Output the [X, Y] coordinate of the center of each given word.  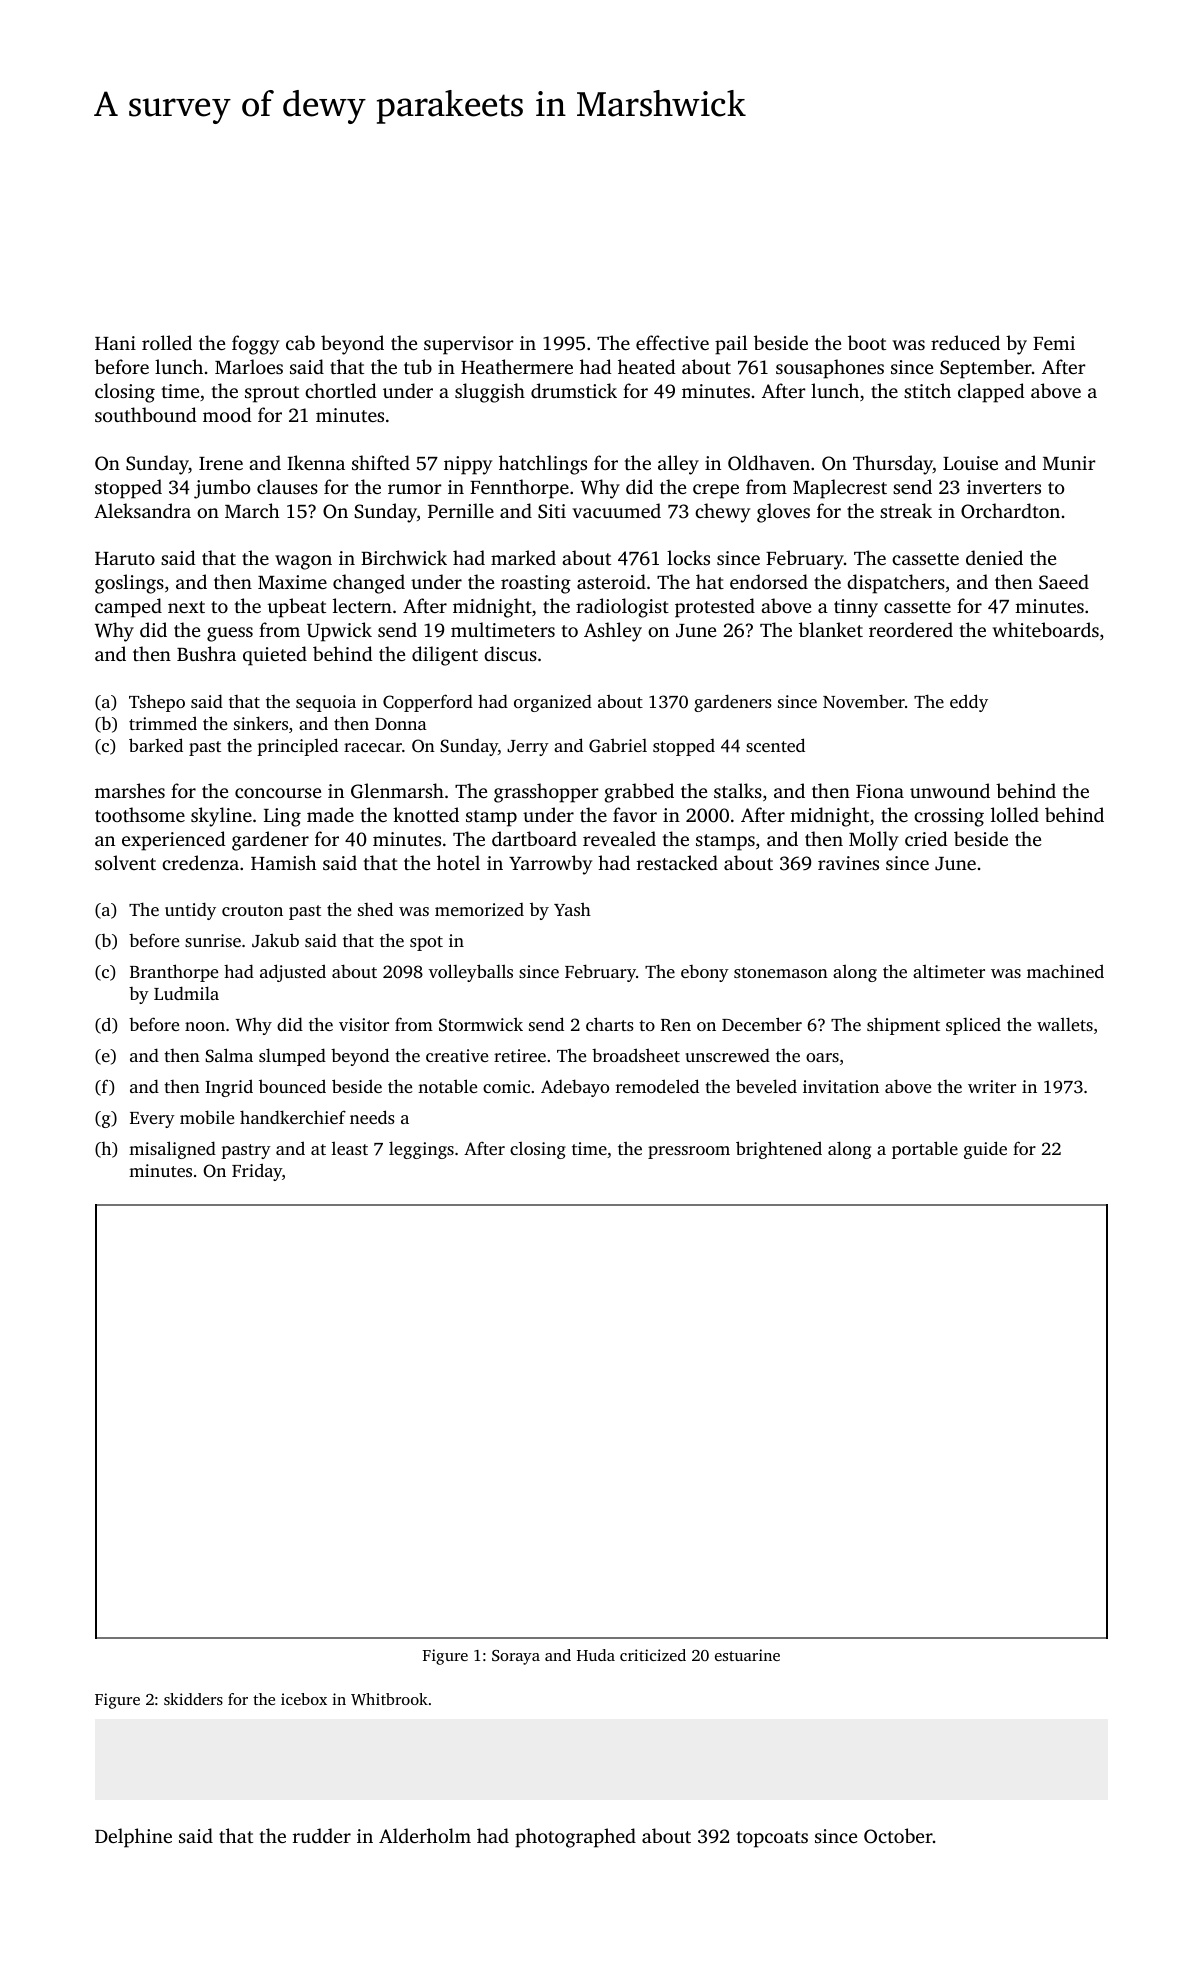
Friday [257, 1172]
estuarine [747, 1655]
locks [688, 557]
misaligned [172, 1150]
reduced [965, 342]
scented [775, 745]
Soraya [516, 1657]
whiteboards [1045, 629]
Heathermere [517, 366]
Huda [596, 1655]
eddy [969, 703]
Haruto [125, 558]
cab [300, 342]
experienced [174, 841]
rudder [322, 1835]
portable [925, 1150]
